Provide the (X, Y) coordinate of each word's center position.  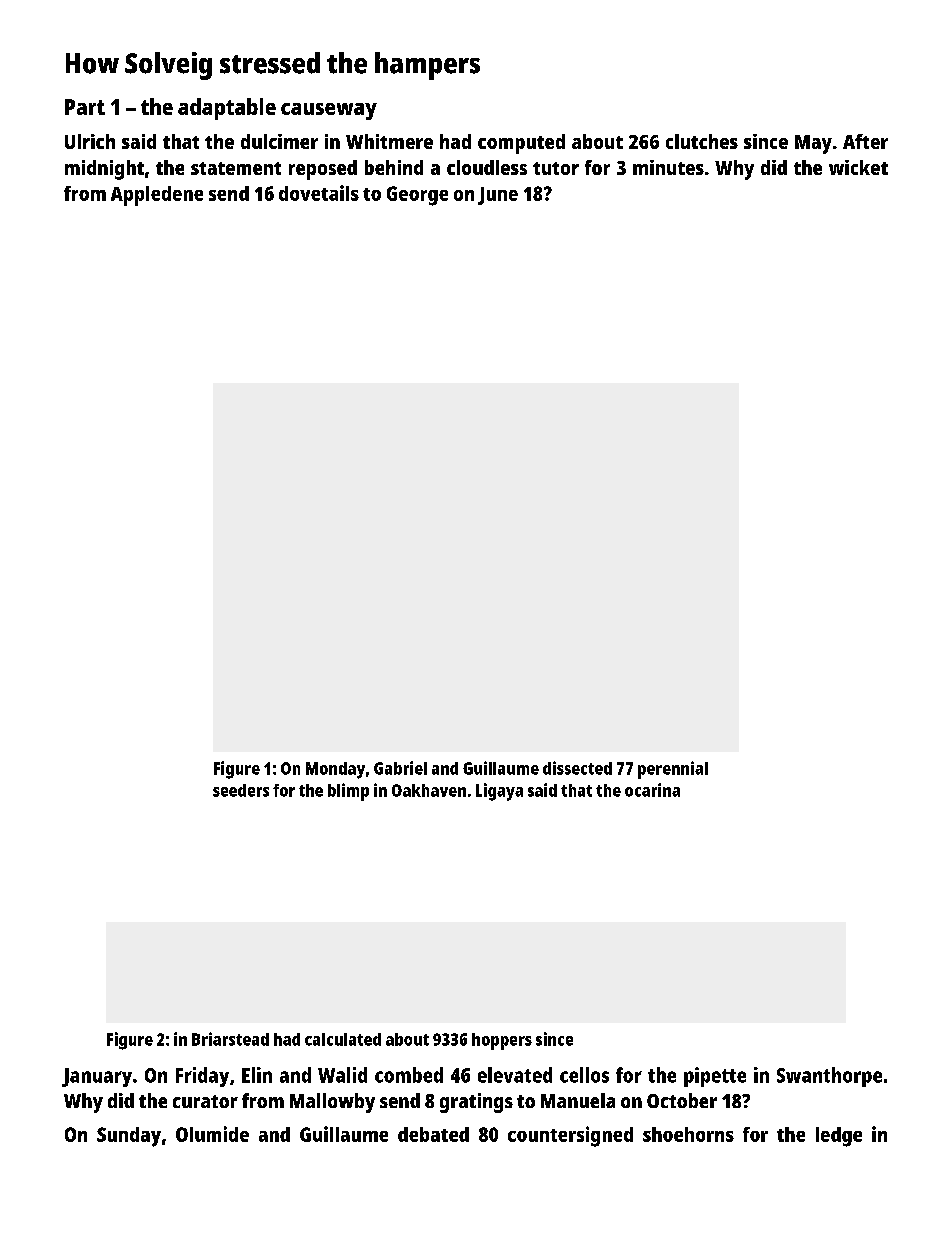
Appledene (157, 196)
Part (85, 107)
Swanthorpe (829, 1077)
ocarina (652, 790)
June (498, 196)
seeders (241, 790)
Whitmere (389, 141)
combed (409, 1075)
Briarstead (230, 1039)
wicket (858, 167)
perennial (673, 770)
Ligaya (499, 792)
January (97, 1077)
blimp (348, 792)
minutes (668, 167)
